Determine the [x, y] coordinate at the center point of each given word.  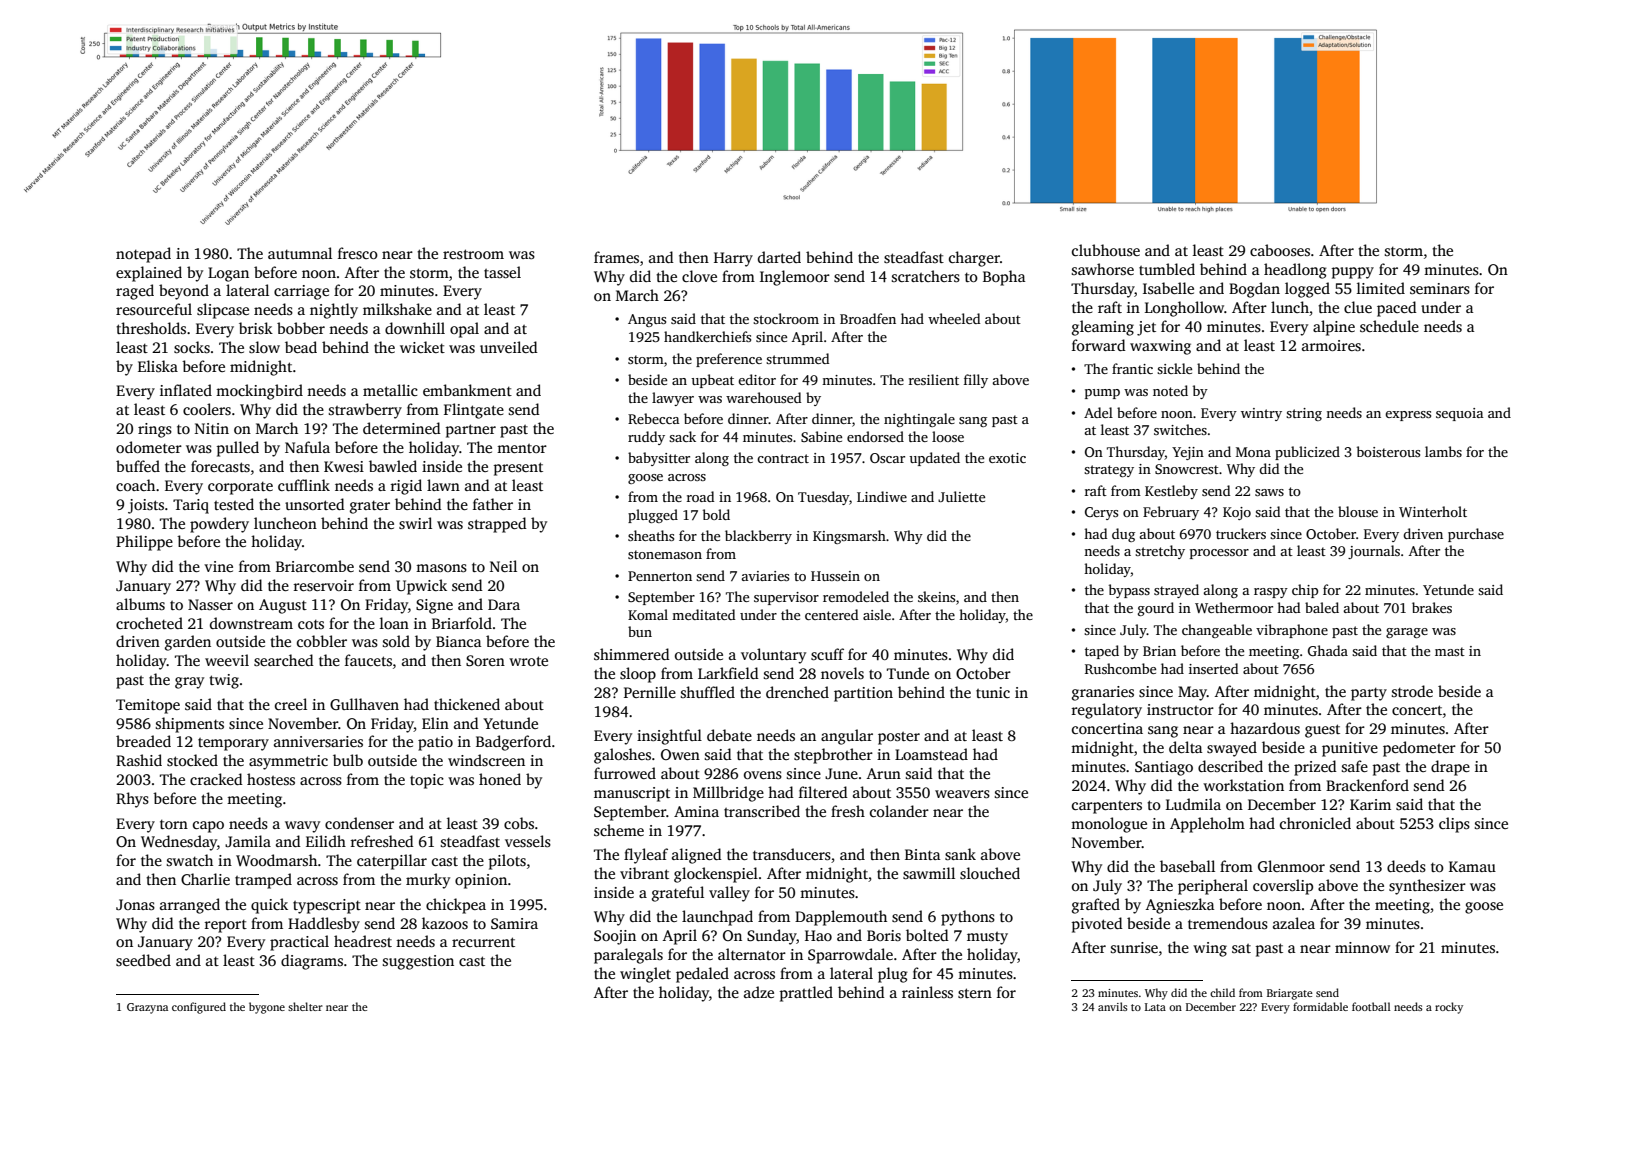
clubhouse [1106, 250]
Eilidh [326, 841]
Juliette [961, 496]
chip [1305, 591]
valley [729, 894]
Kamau [1472, 866]
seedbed [143, 960]
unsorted [315, 504]
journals [1374, 552]
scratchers [926, 276]
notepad [143, 255]
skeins [936, 596]
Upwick [421, 587]
